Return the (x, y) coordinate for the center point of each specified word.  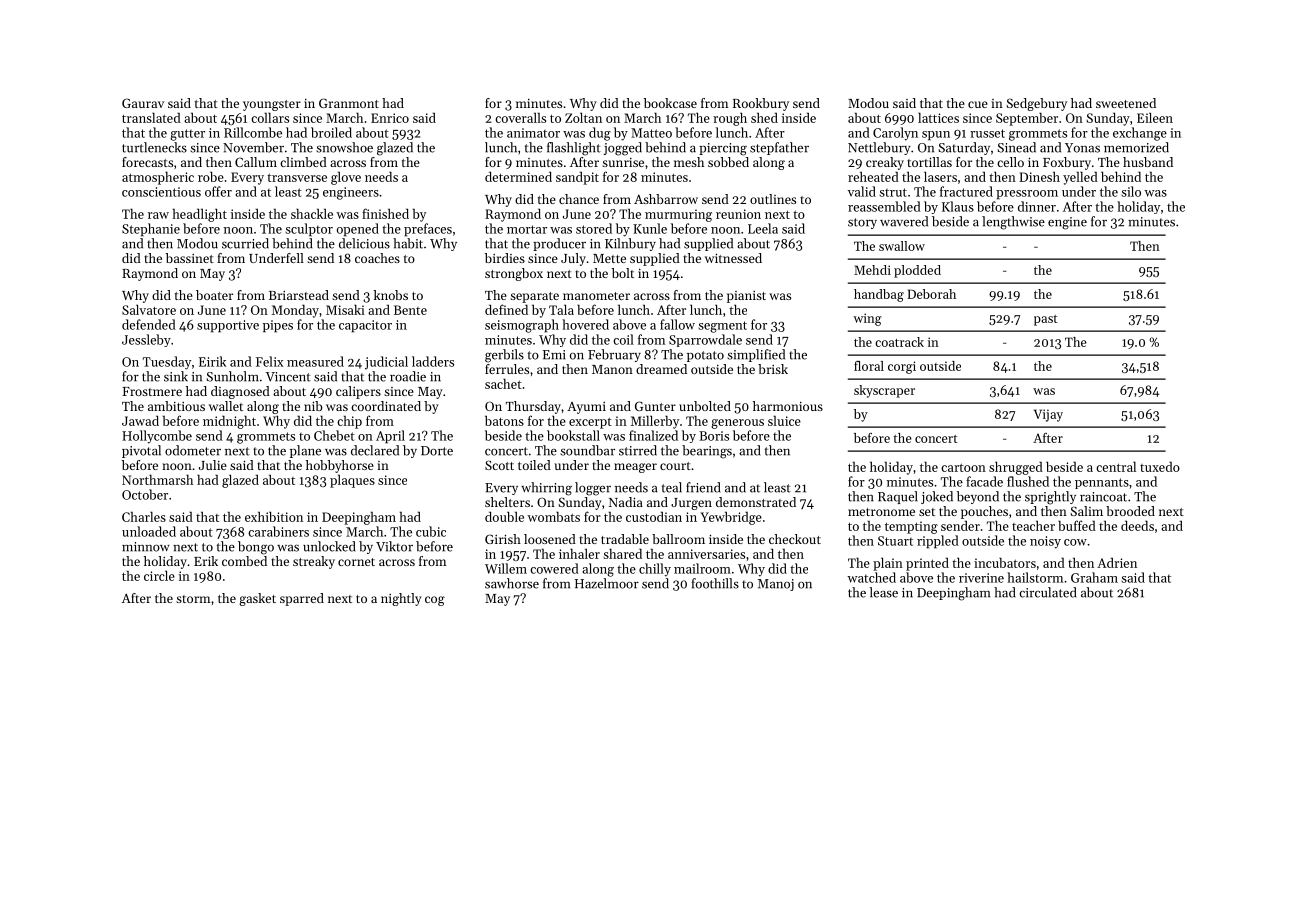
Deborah (931, 294)
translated (151, 117)
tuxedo (1160, 466)
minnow (146, 547)
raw (158, 215)
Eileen (1155, 117)
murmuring (678, 215)
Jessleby (146, 340)
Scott (499, 465)
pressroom (1027, 195)
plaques (352, 481)
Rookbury (761, 104)
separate (534, 297)
